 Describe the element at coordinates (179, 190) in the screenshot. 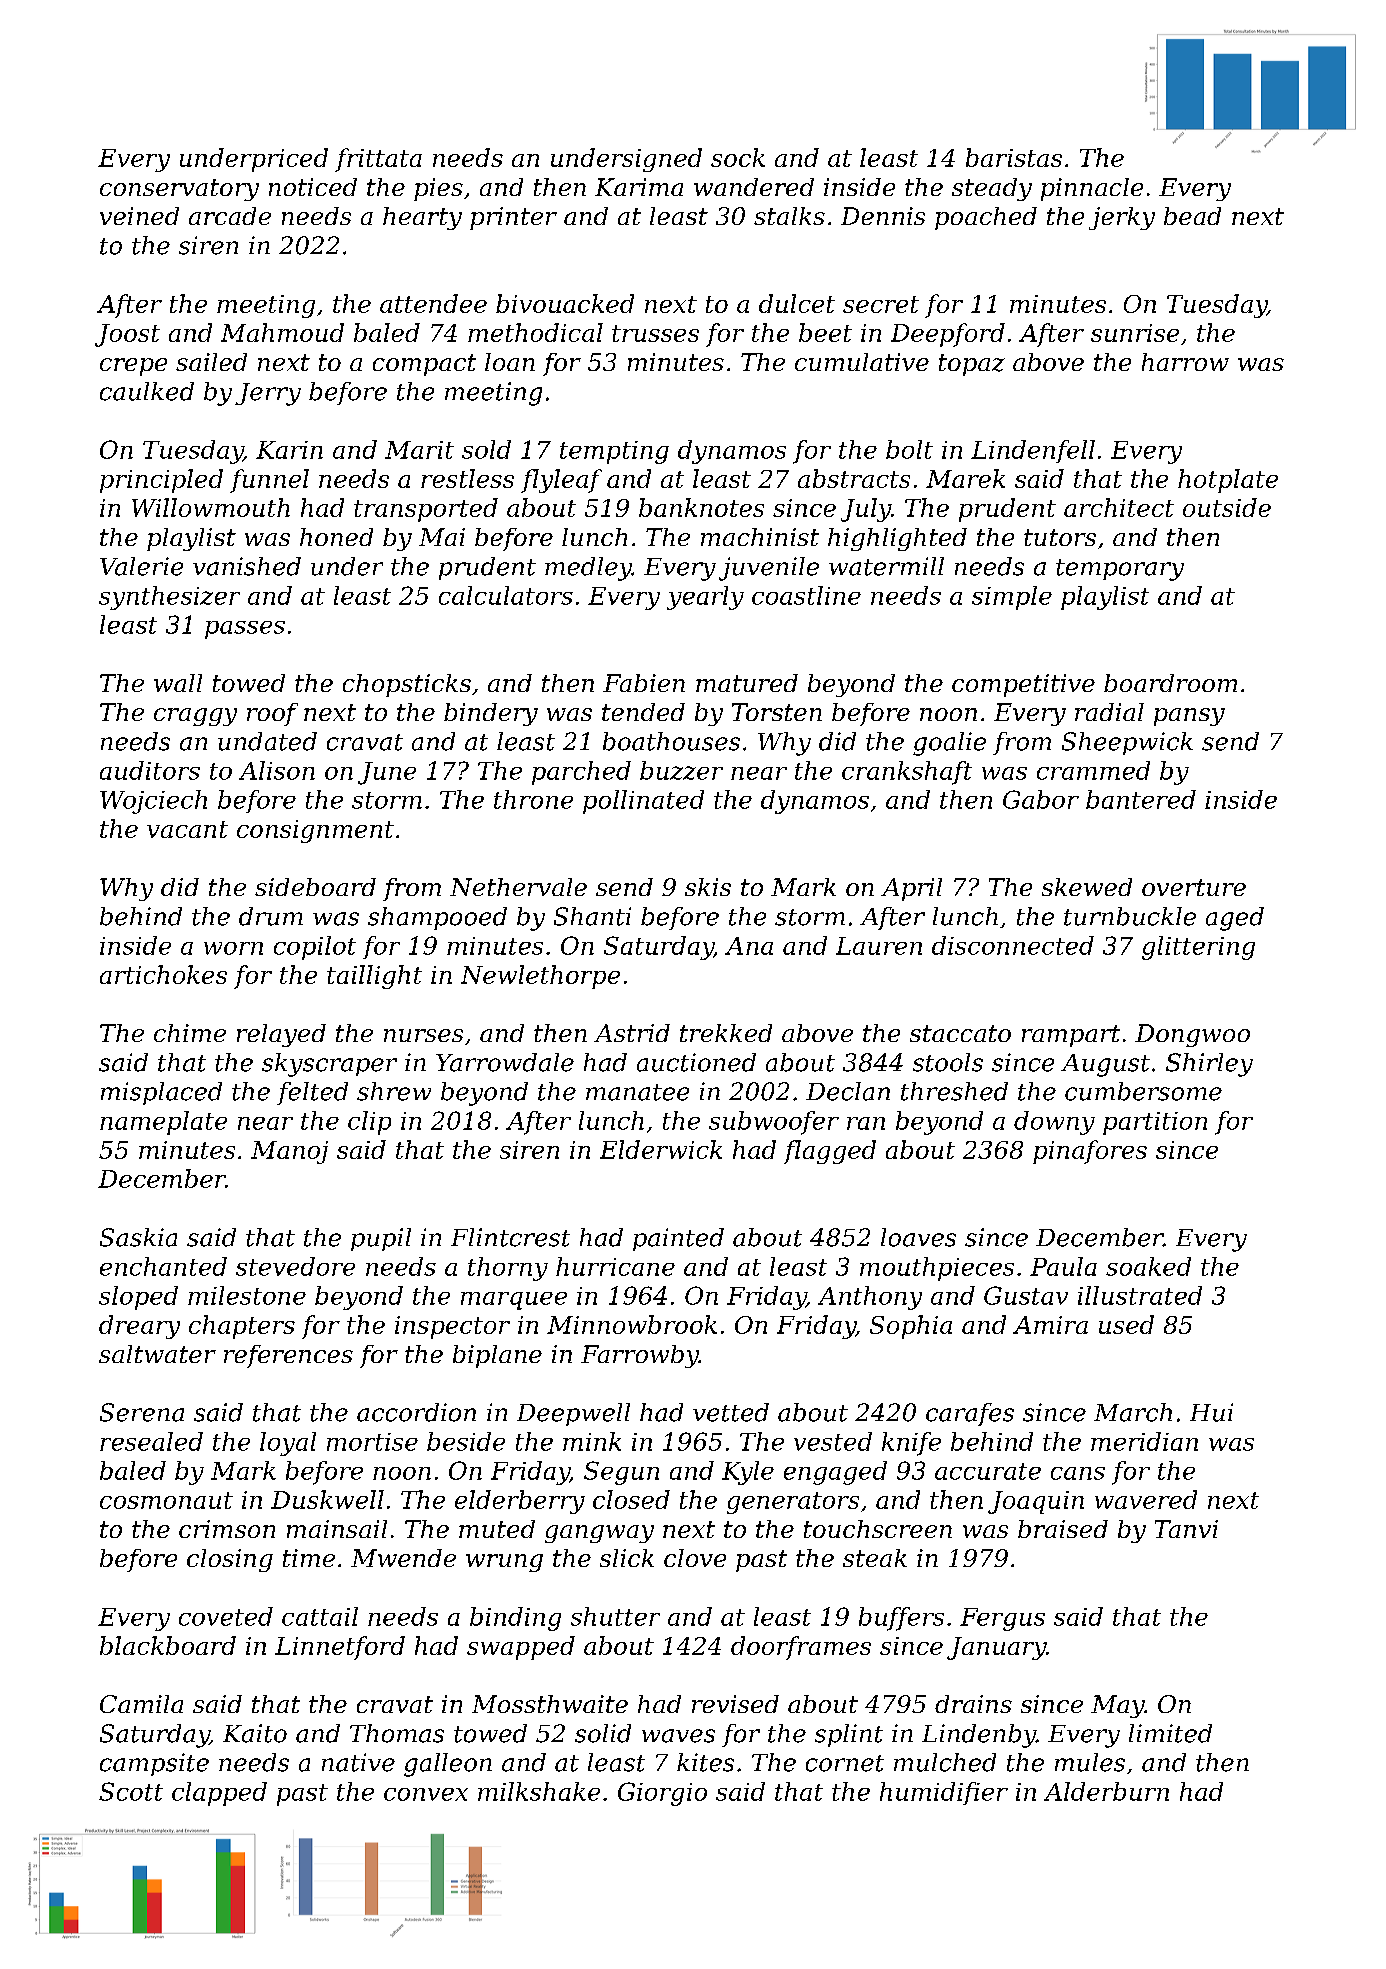

I see `conservatory` at that location.
